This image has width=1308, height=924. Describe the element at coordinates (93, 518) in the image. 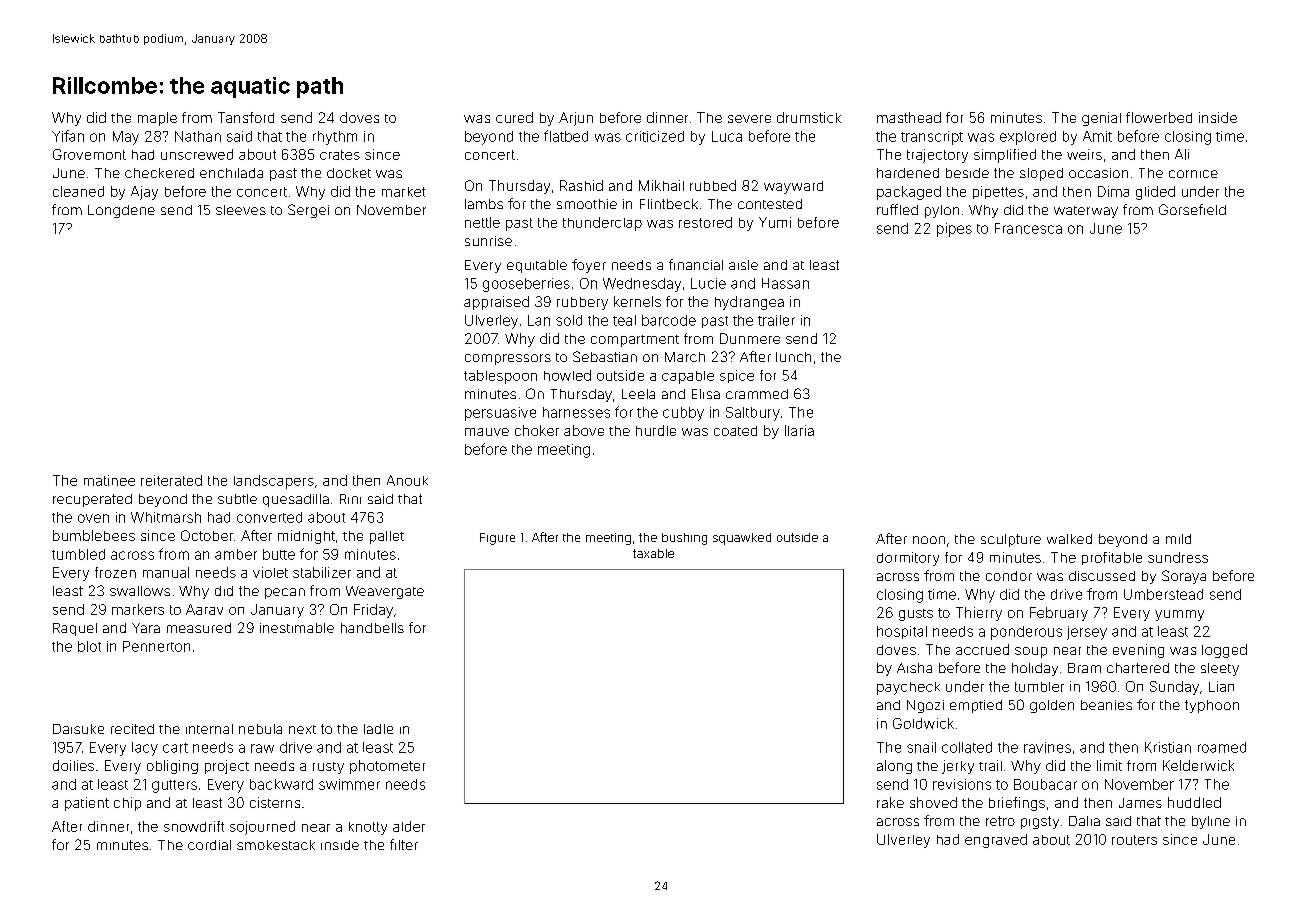

I see `oven` at that location.
